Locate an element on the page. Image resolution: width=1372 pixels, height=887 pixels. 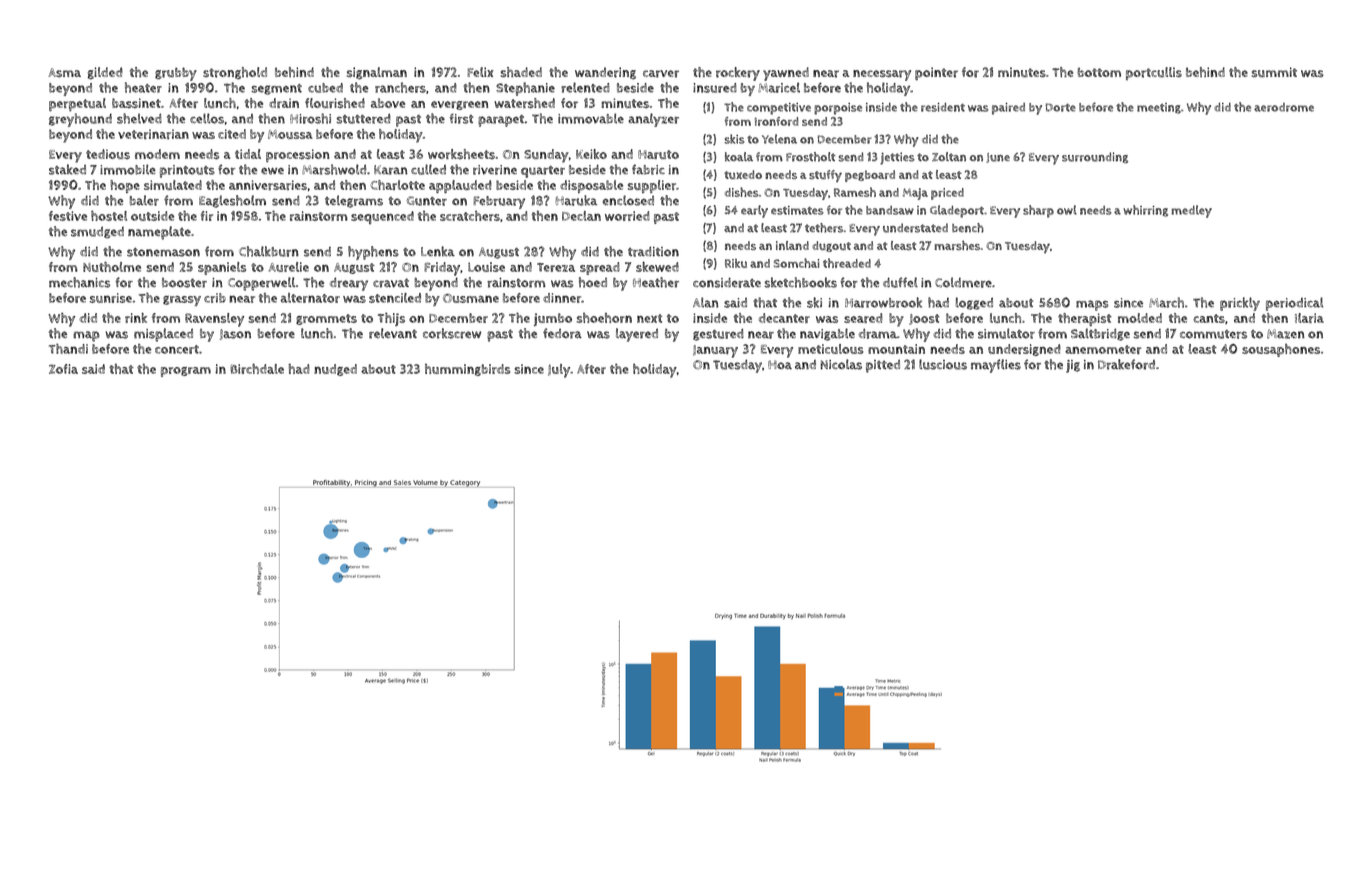
owl is located at coordinates (1067, 210).
